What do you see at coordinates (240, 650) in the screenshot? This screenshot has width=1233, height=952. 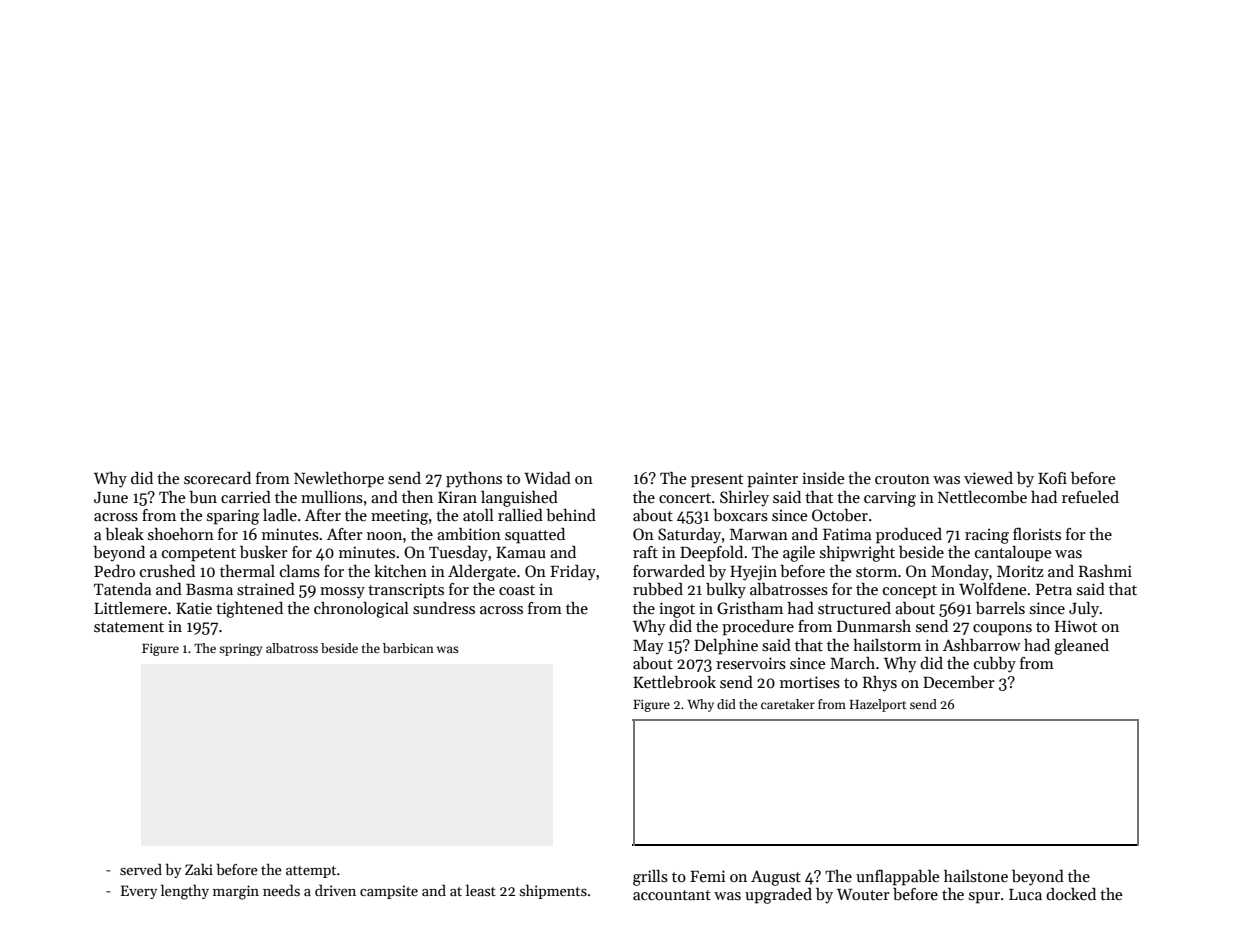 I see `springy` at bounding box center [240, 650].
